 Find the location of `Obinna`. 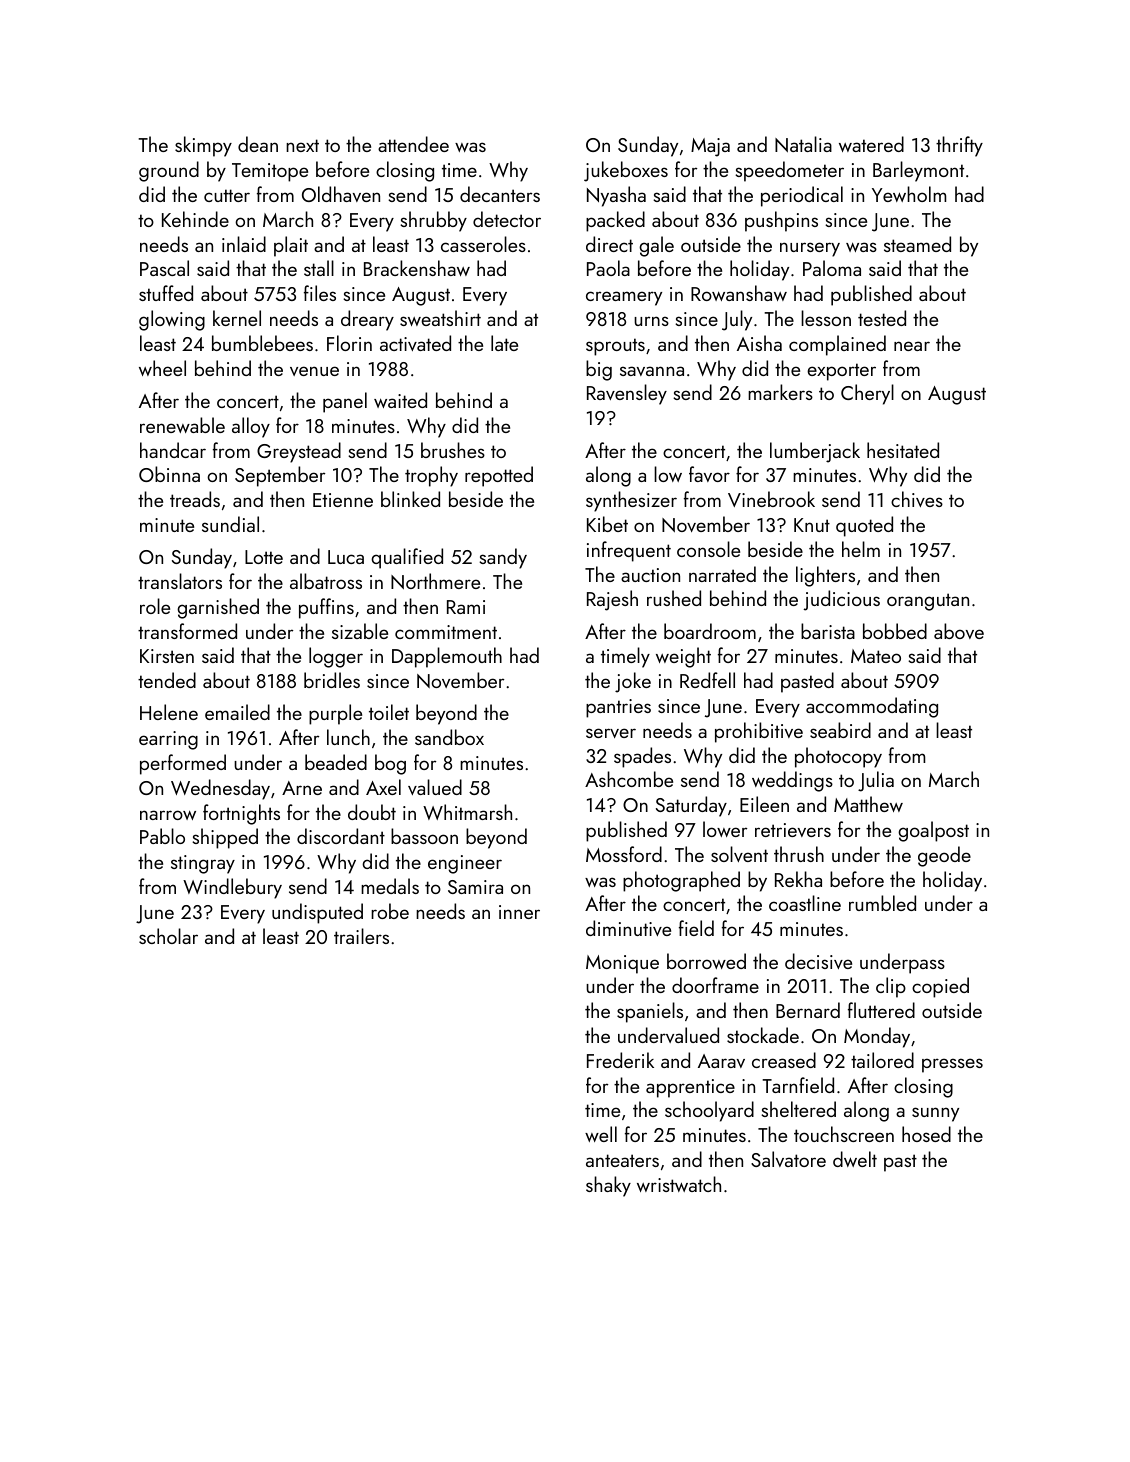

Obinna is located at coordinates (169, 474).
